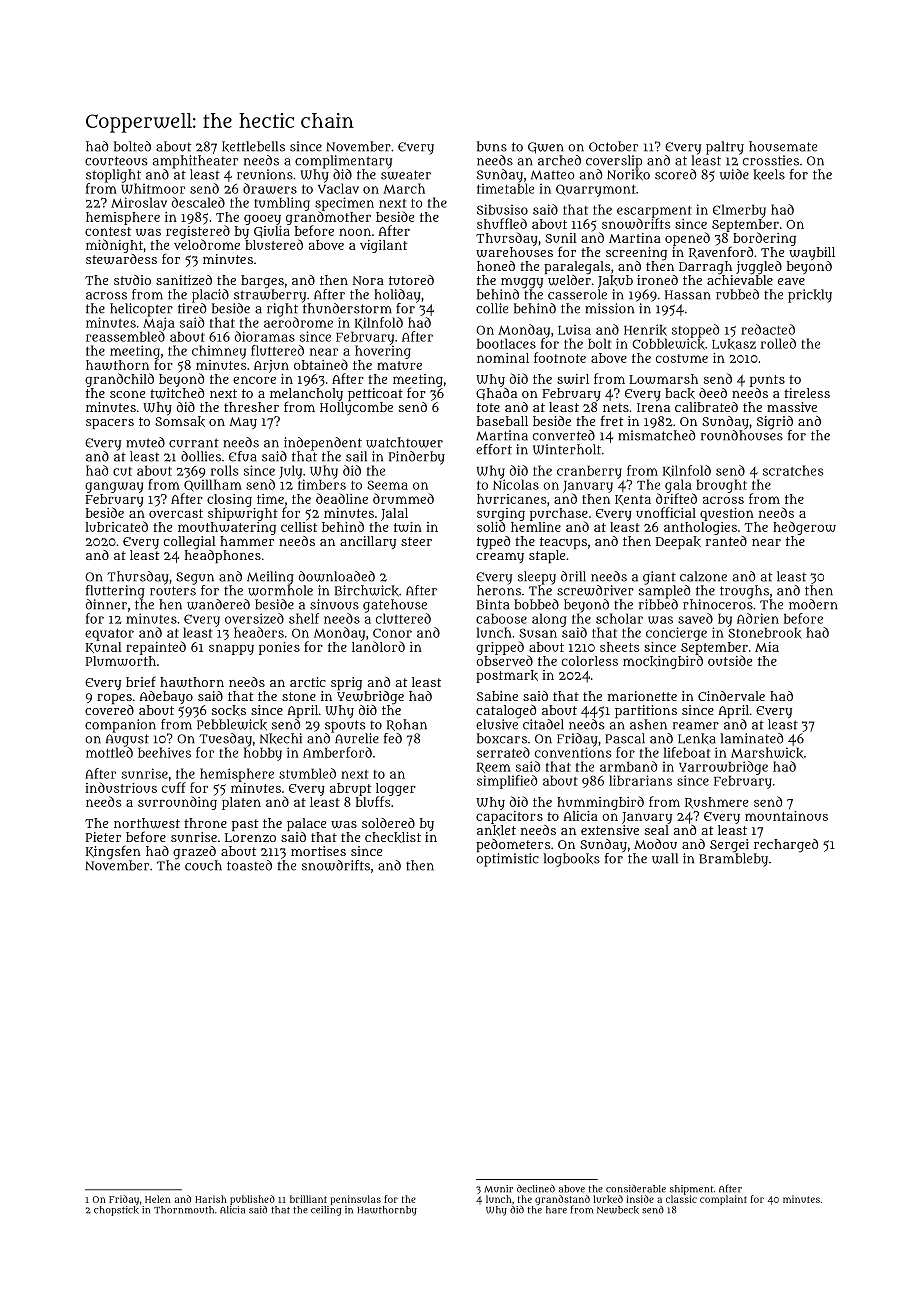 The height and width of the screenshot is (1308, 924). I want to click on couch, so click(203, 865).
